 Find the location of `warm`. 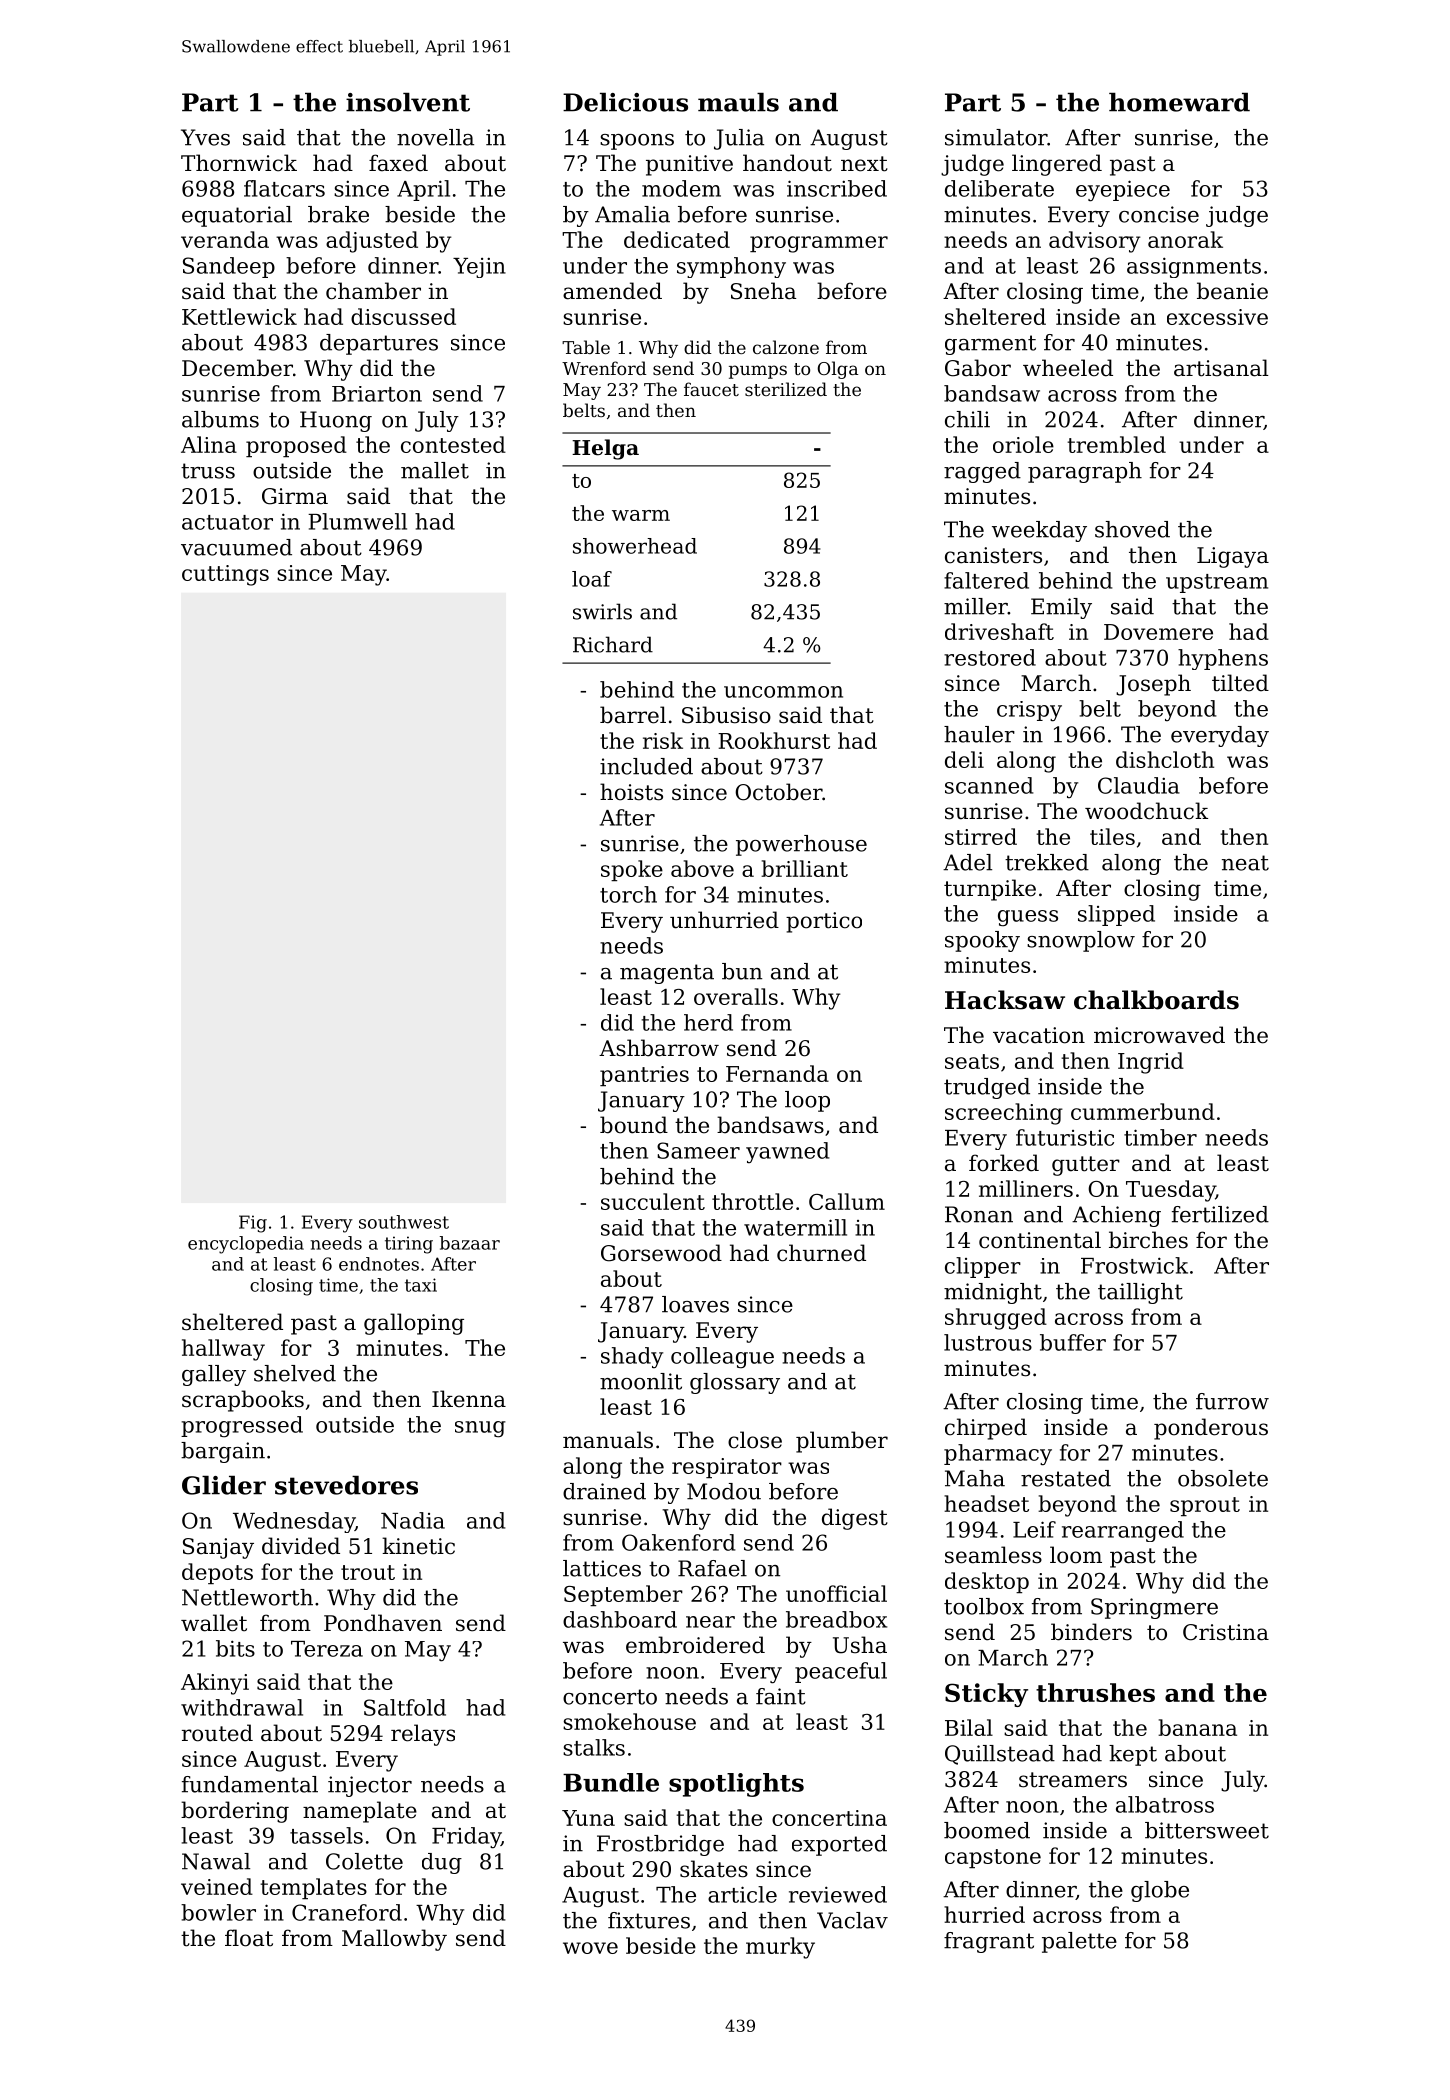

warm is located at coordinates (641, 515).
